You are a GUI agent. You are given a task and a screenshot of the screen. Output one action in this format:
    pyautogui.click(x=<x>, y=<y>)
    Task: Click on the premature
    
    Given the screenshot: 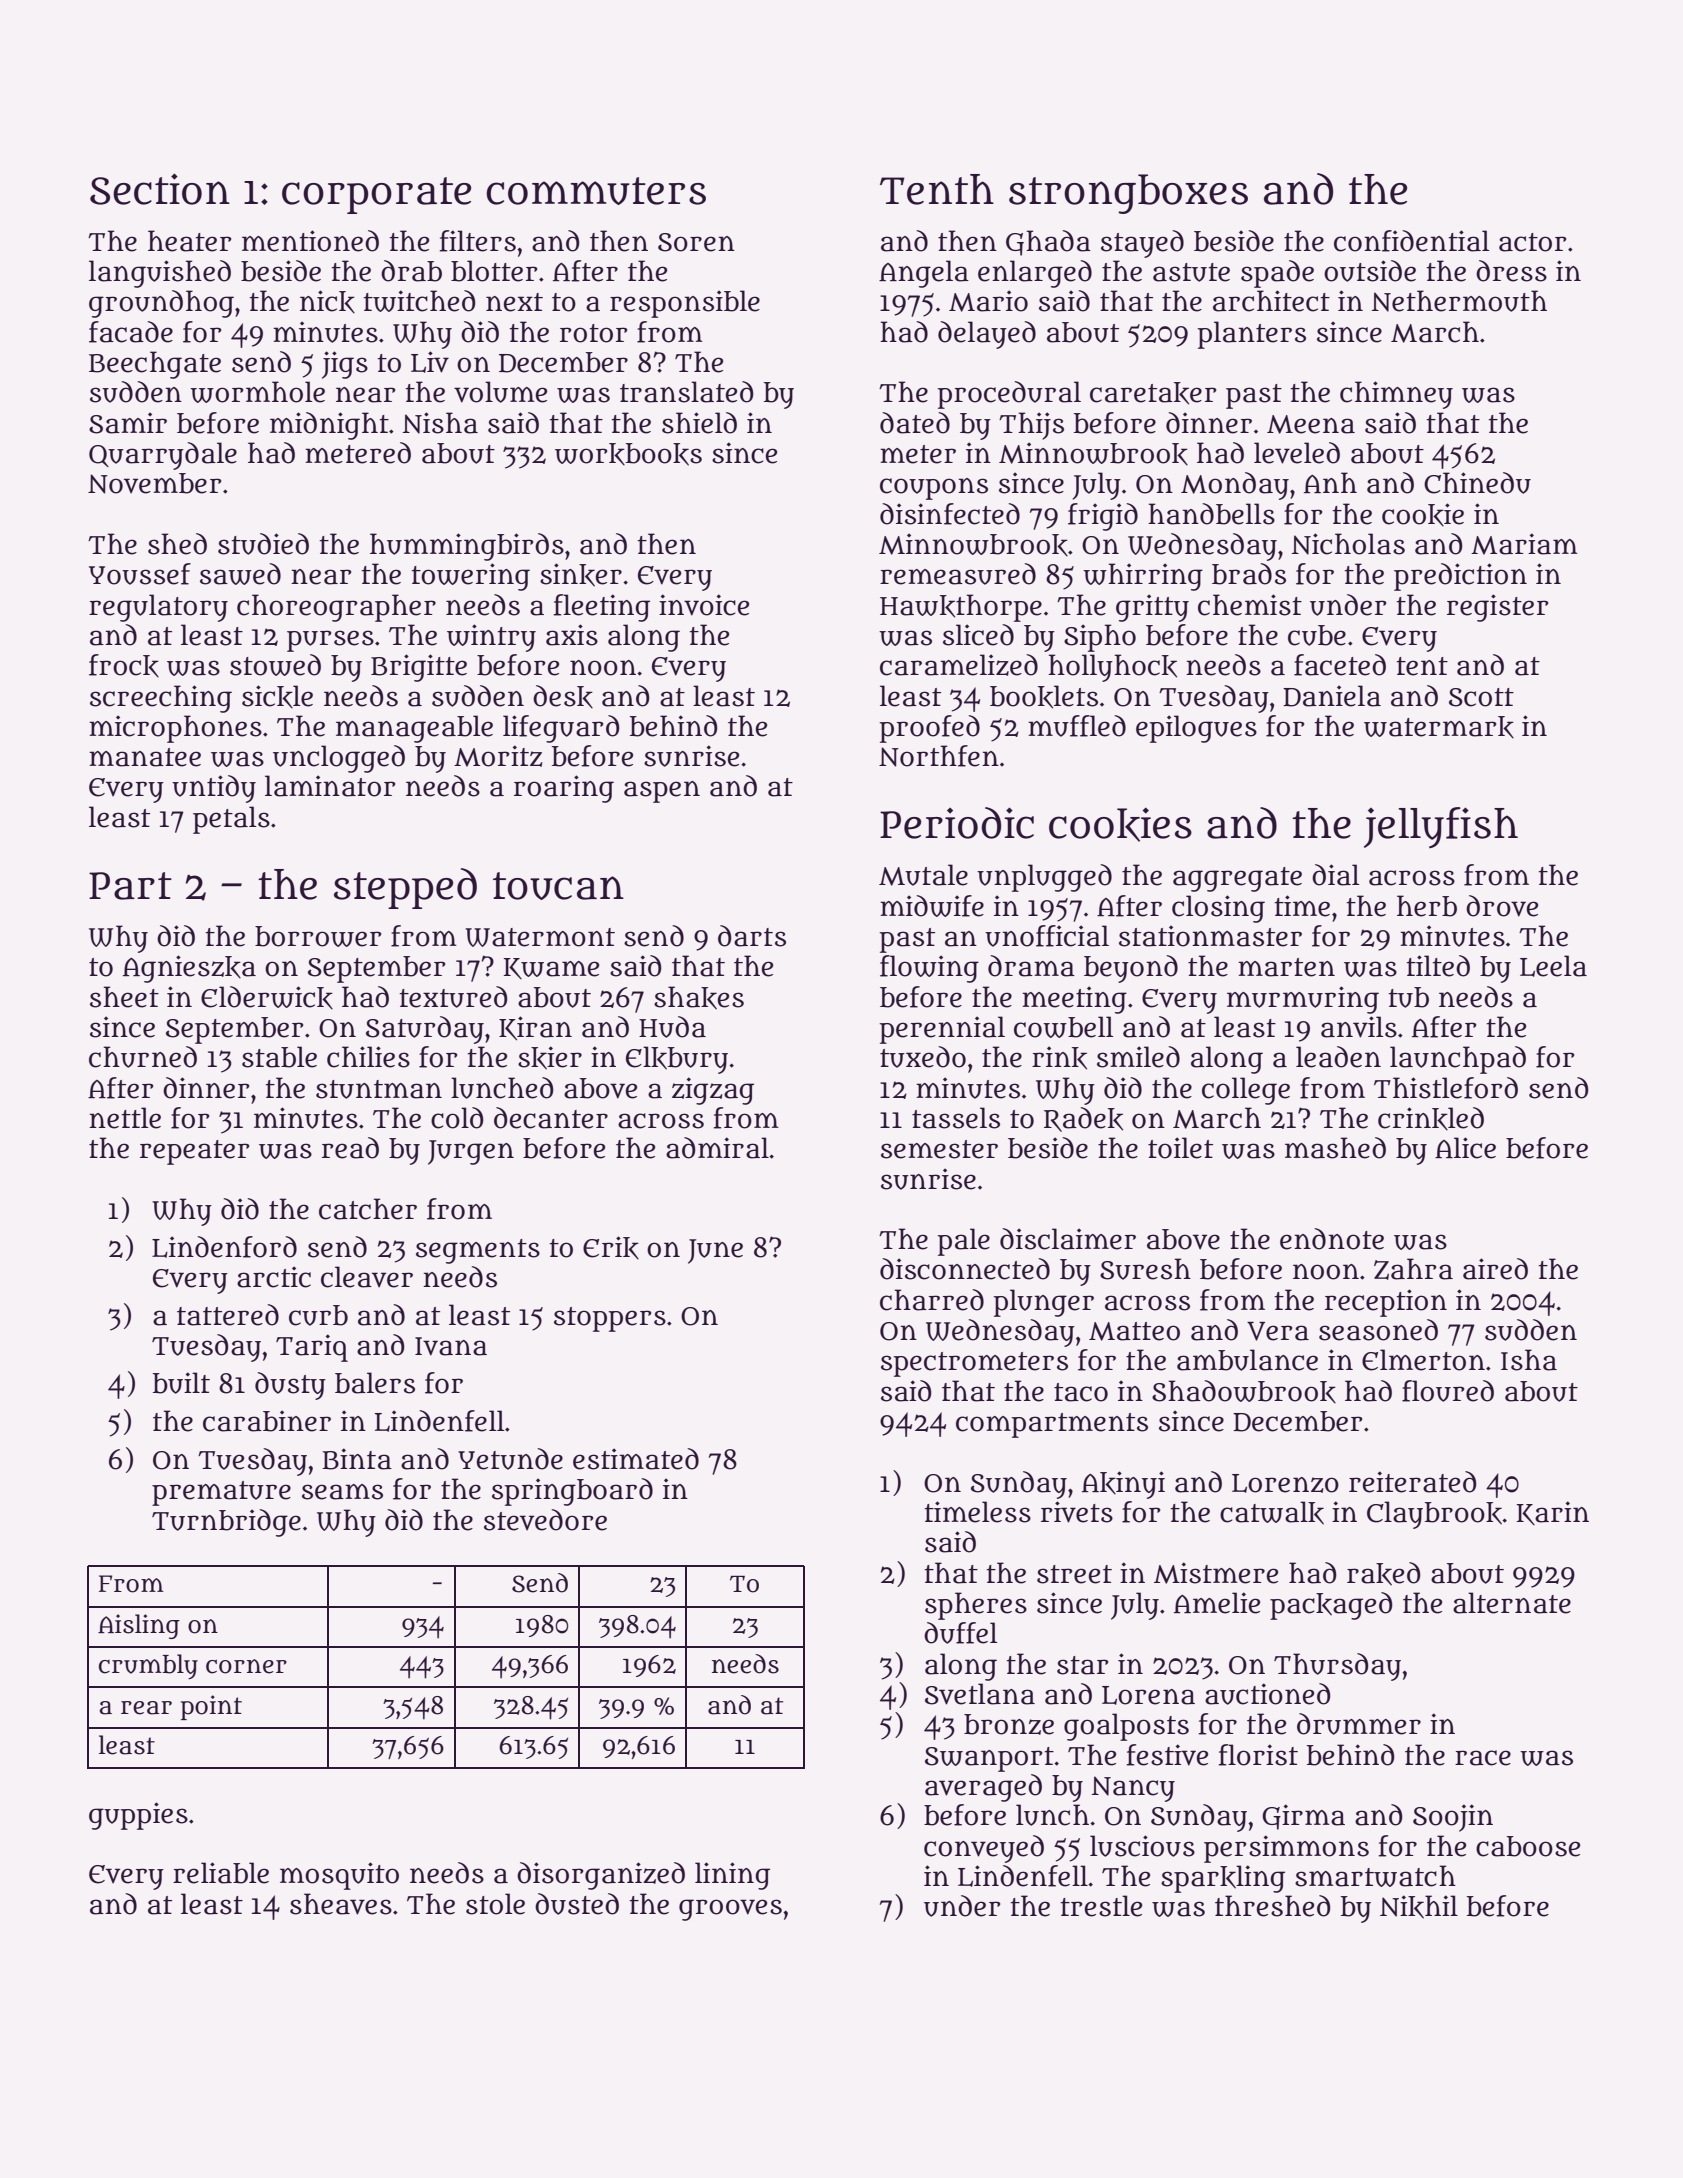 What is the action you would take?
    pyautogui.click(x=221, y=1493)
